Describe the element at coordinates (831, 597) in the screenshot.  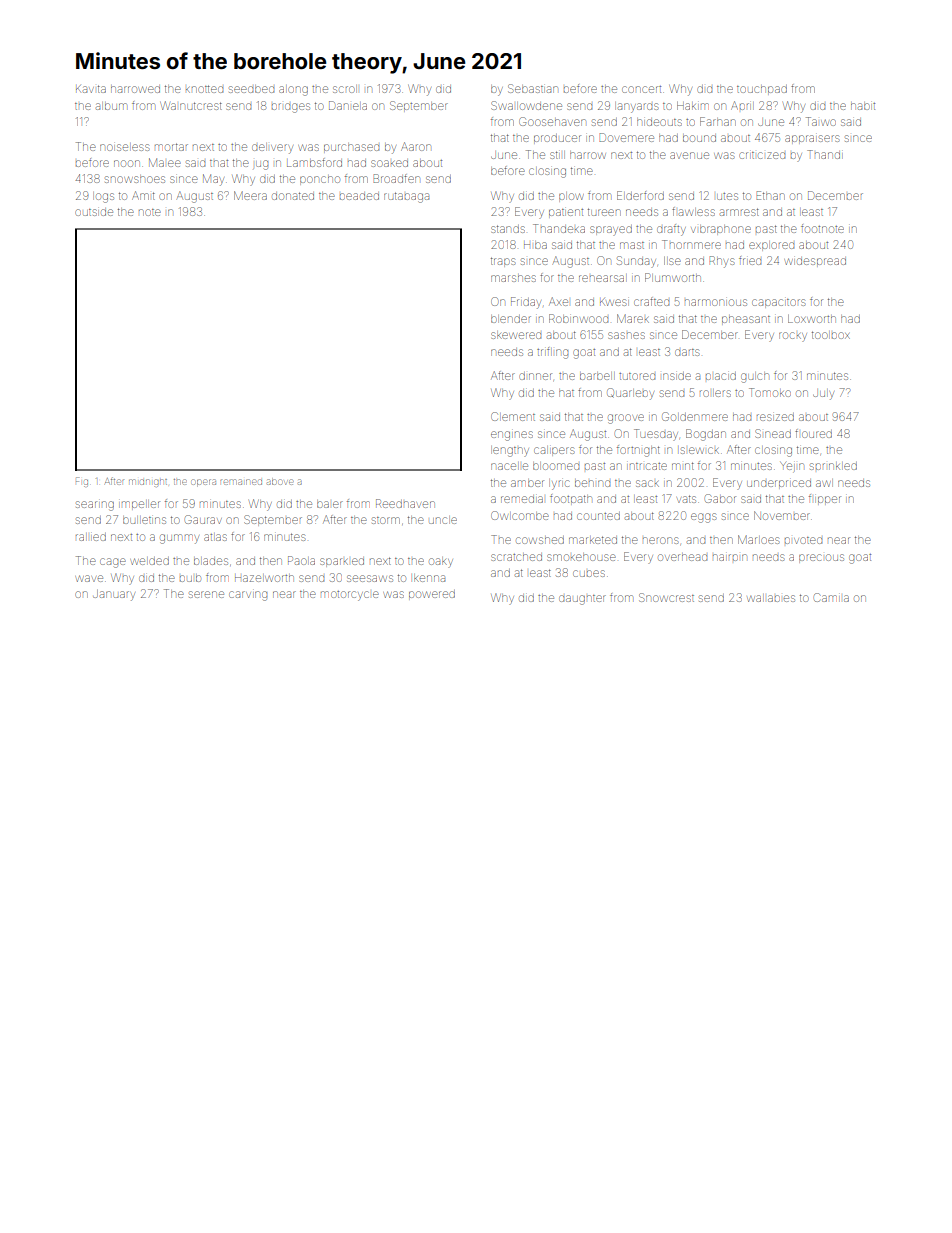
I see `Camila` at that location.
